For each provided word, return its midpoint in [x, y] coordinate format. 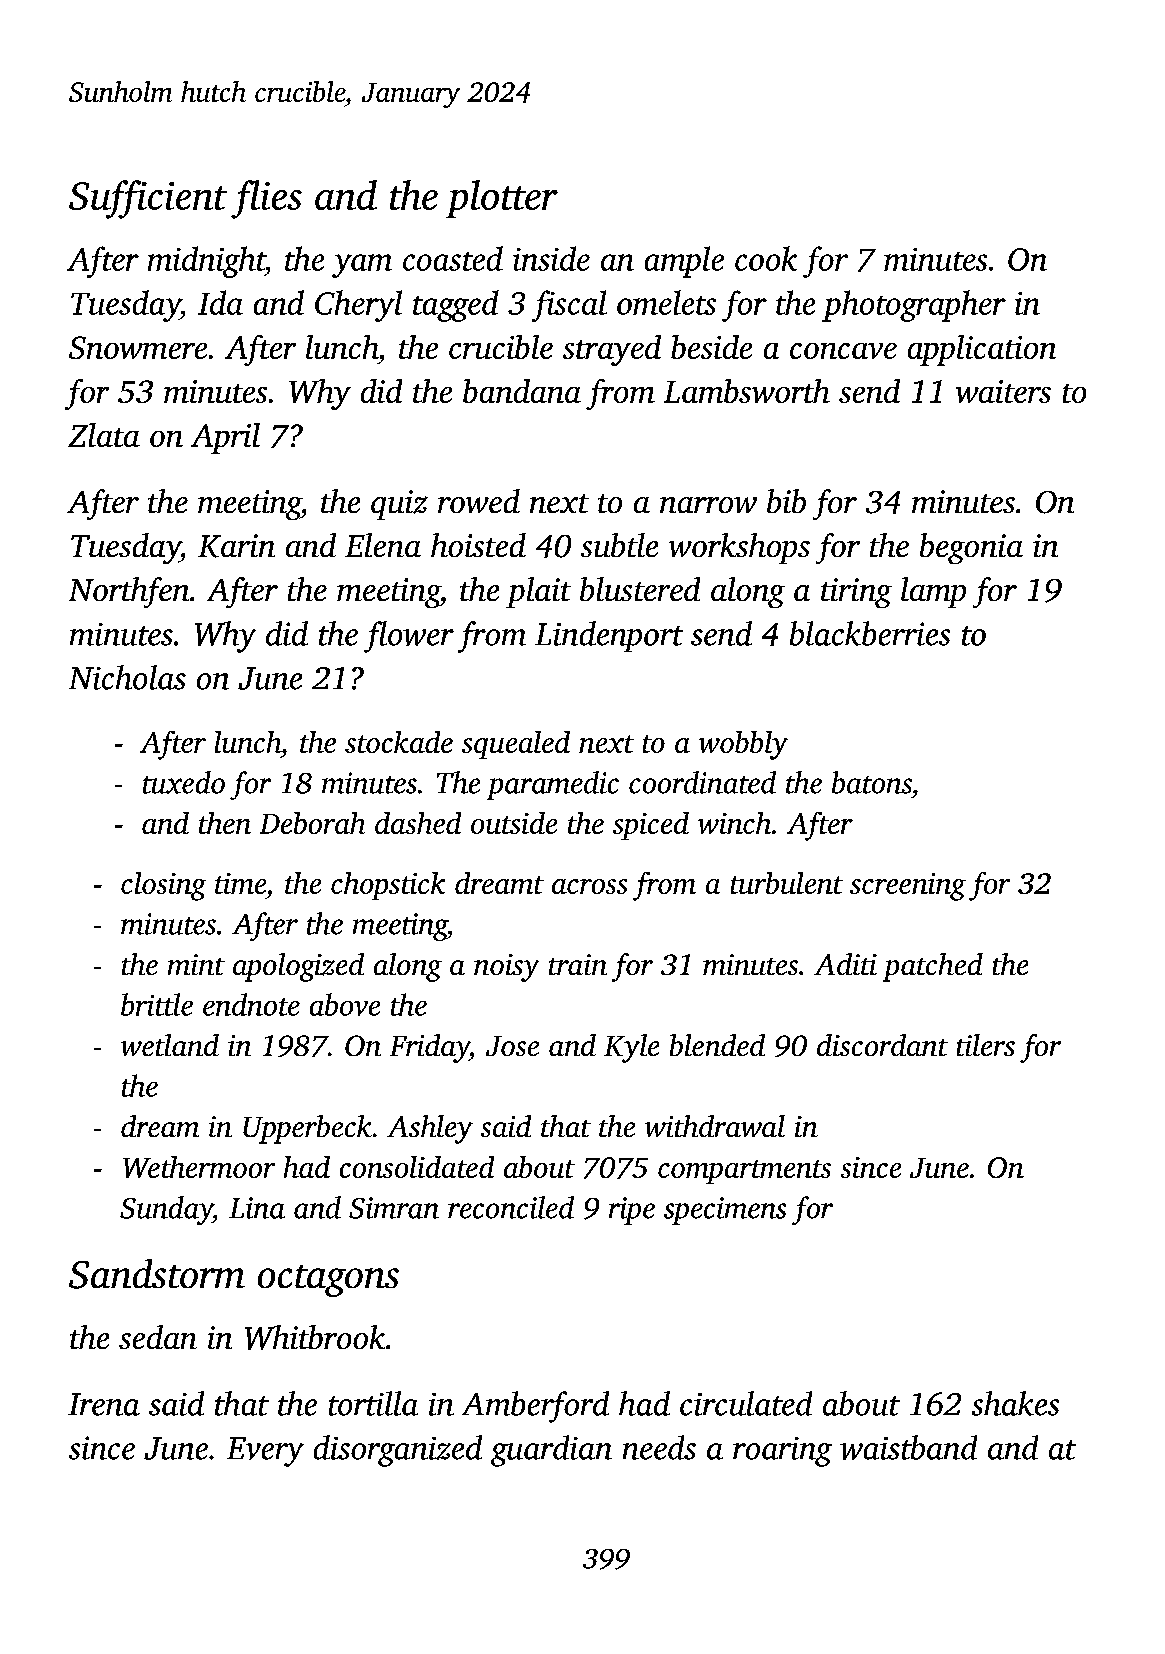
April [225, 438]
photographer [914, 306]
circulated [746, 1403]
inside [551, 258]
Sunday [166, 1210]
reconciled [511, 1207]
